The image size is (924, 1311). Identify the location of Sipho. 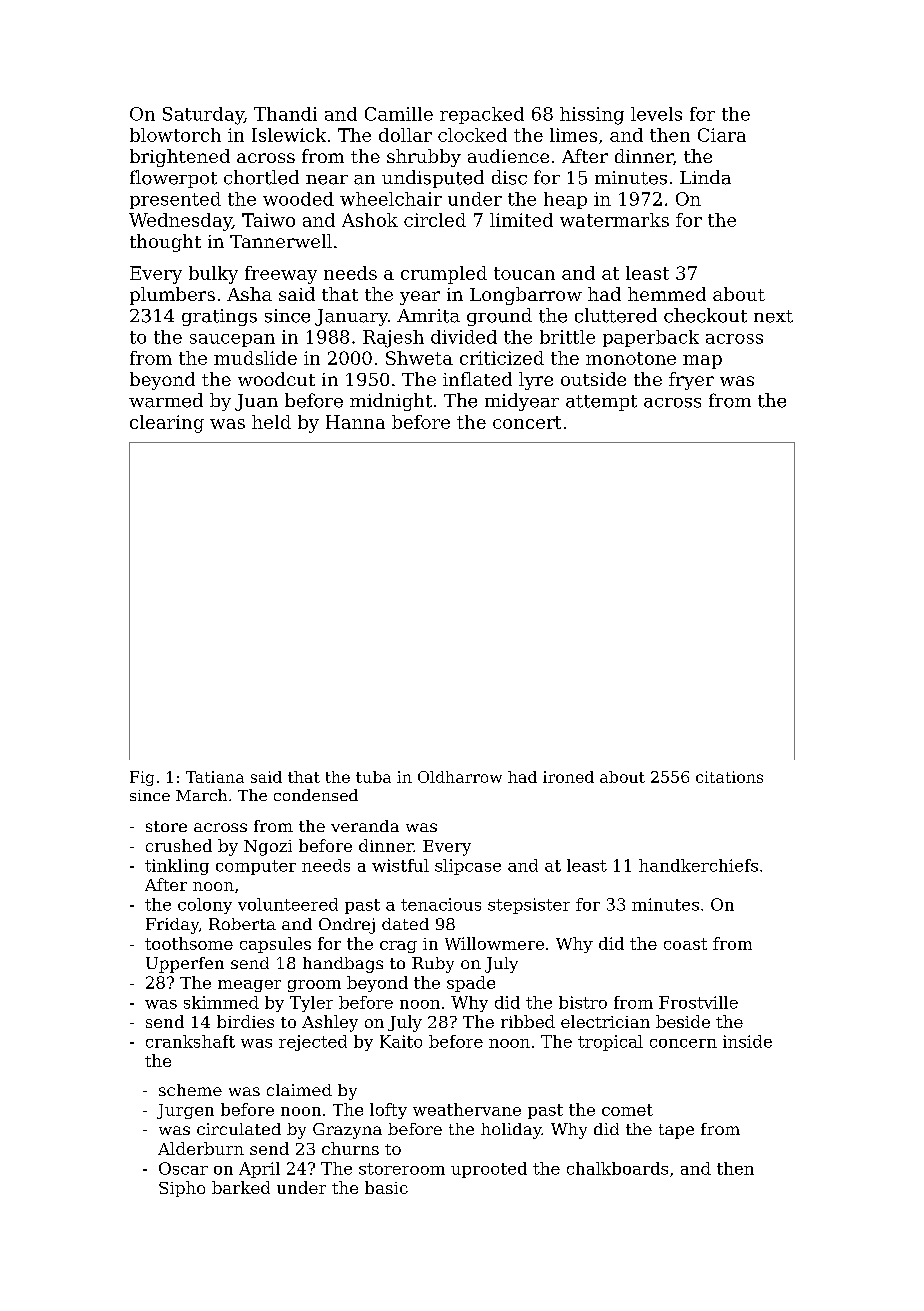
(182, 1189).
